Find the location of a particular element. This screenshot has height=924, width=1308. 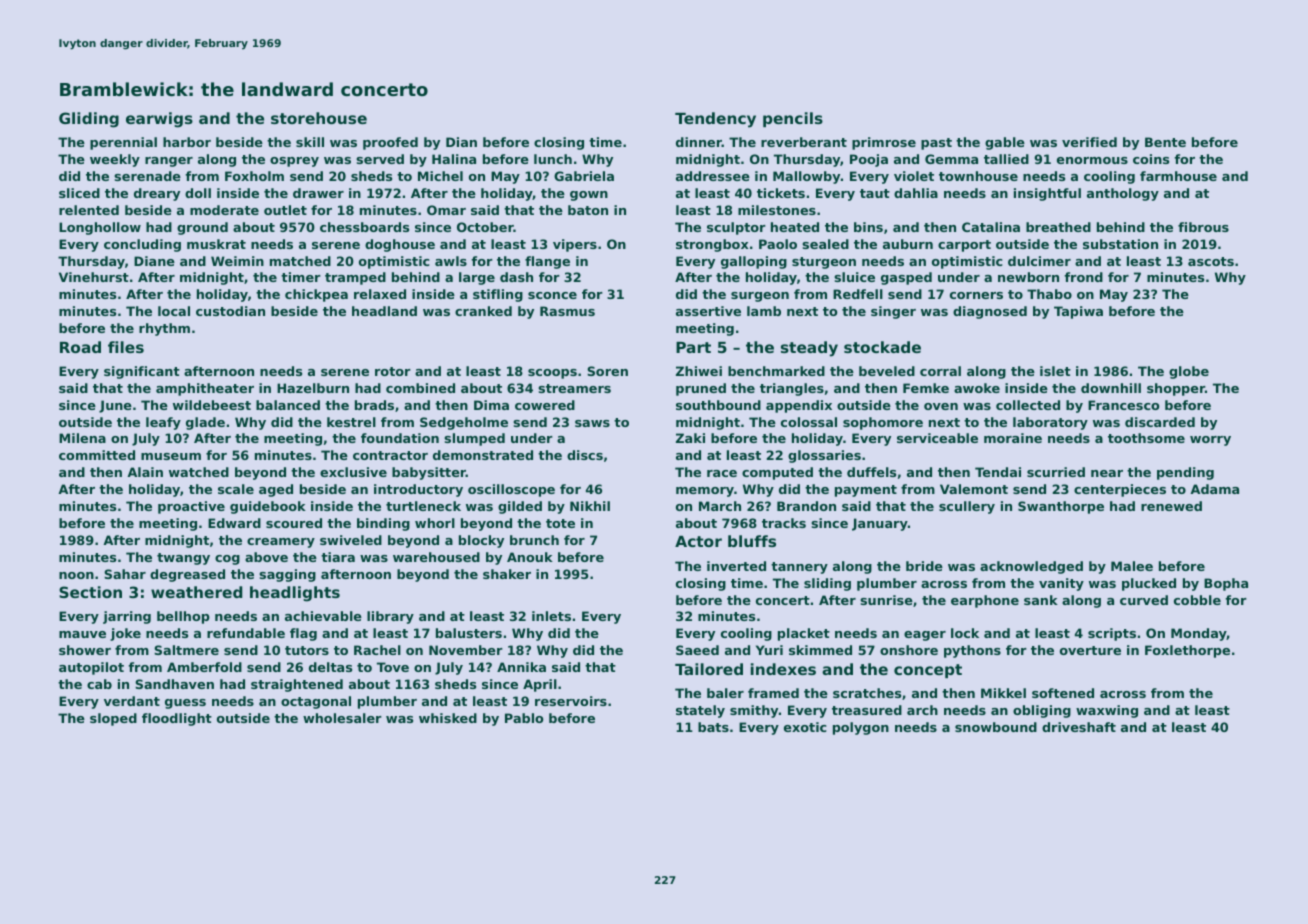

snowbound is located at coordinates (996, 727).
